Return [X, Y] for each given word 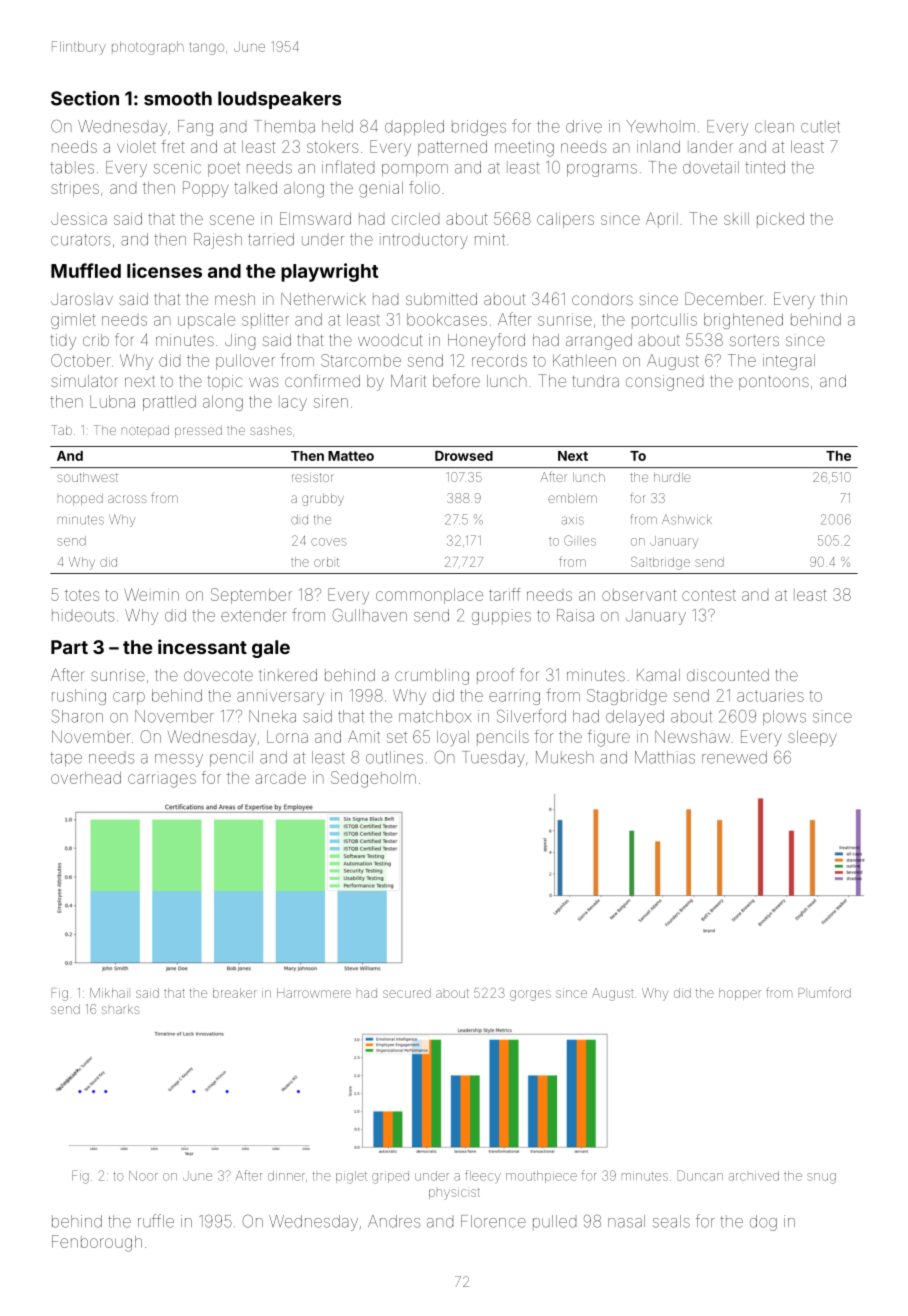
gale [271, 649]
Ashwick [687, 519]
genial [381, 190]
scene [232, 220]
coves [329, 542]
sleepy [812, 738]
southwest [87, 477]
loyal [453, 738]
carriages [162, 781]
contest [709, 595]
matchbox [435, 716]
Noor [143, 1176]
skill [736, 219]
